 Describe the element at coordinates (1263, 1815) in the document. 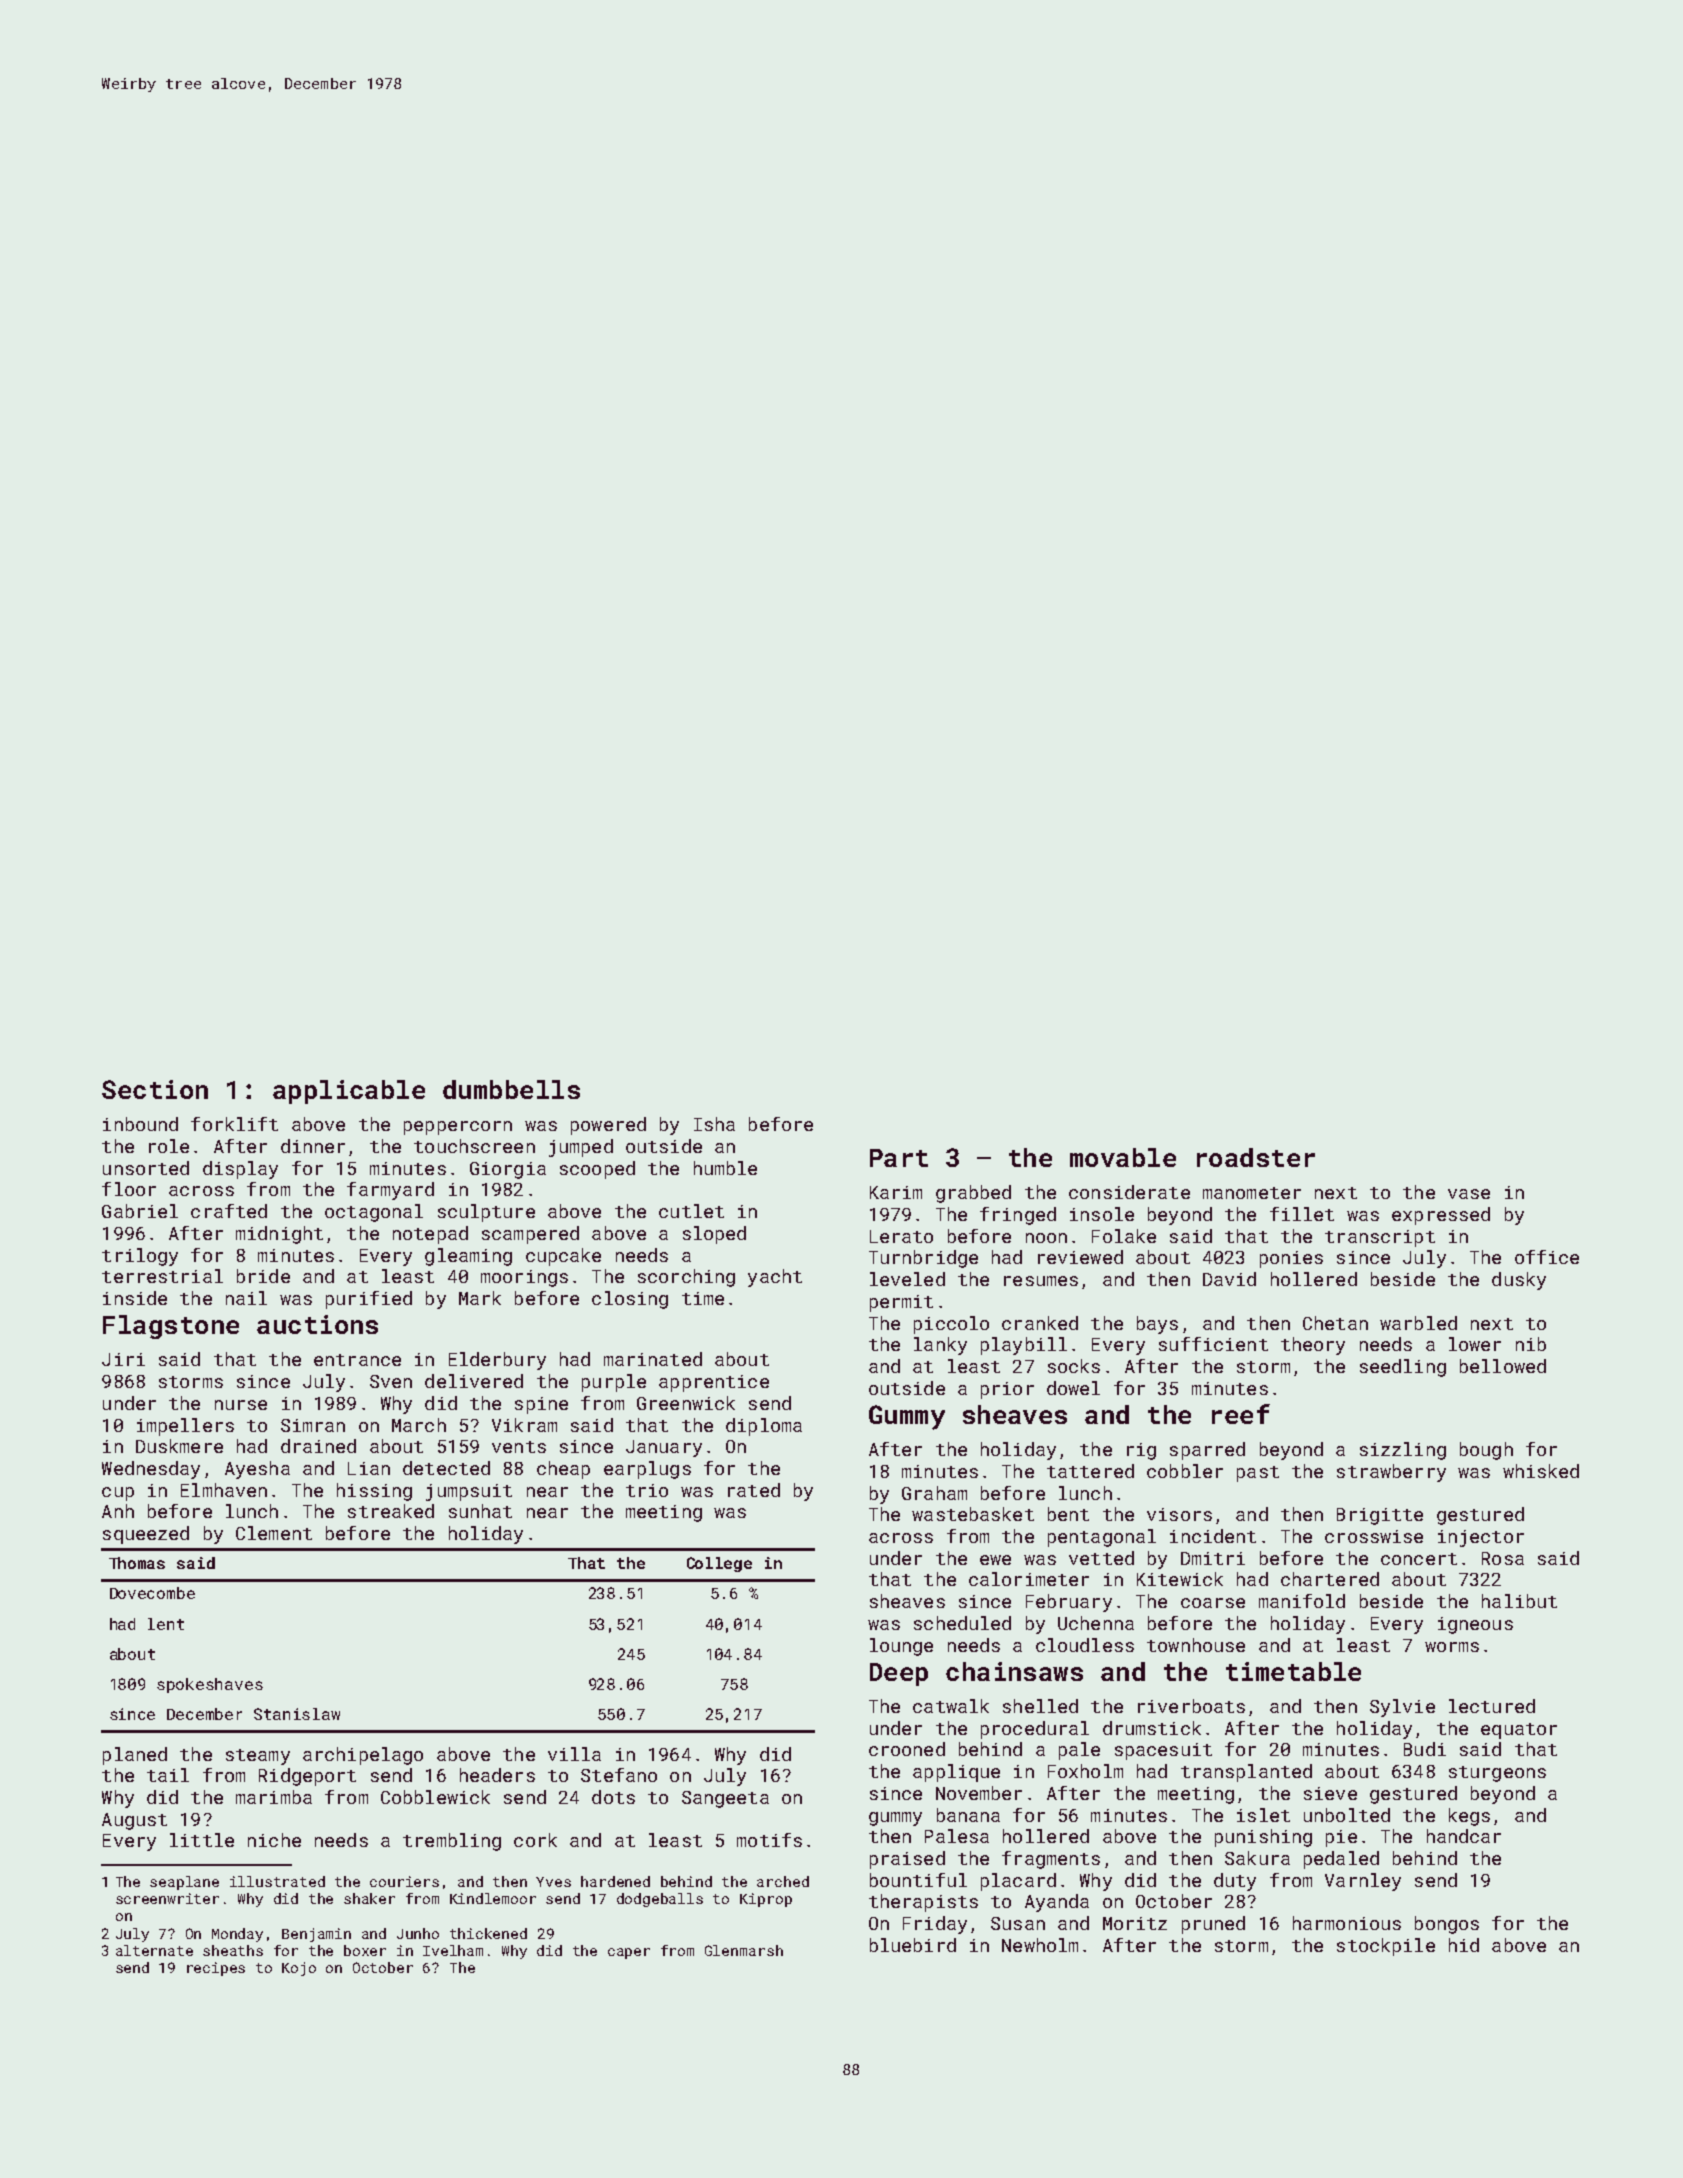

I see `islet` at that location.
